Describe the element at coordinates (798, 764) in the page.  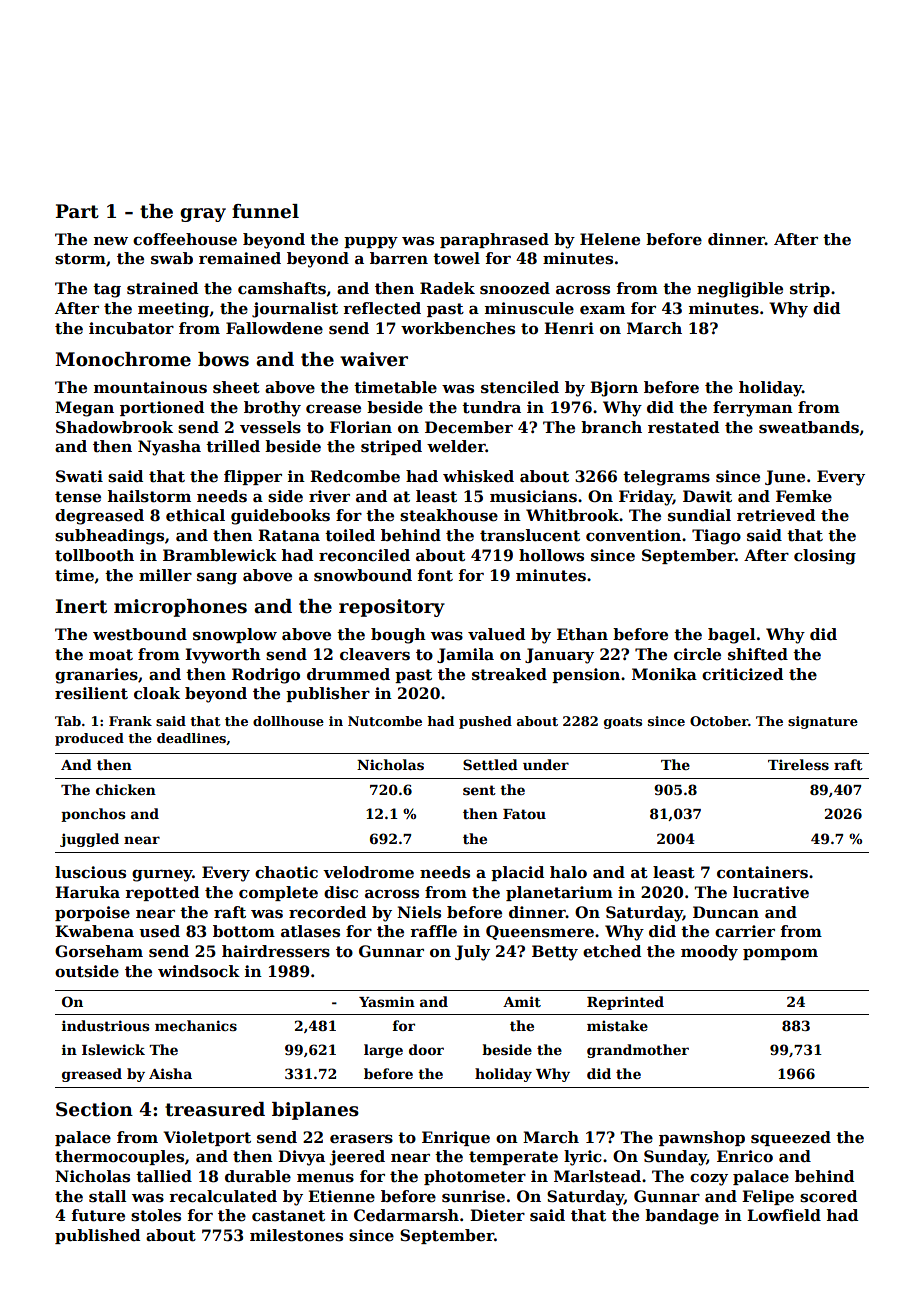
I see `Tireless` at that location.
